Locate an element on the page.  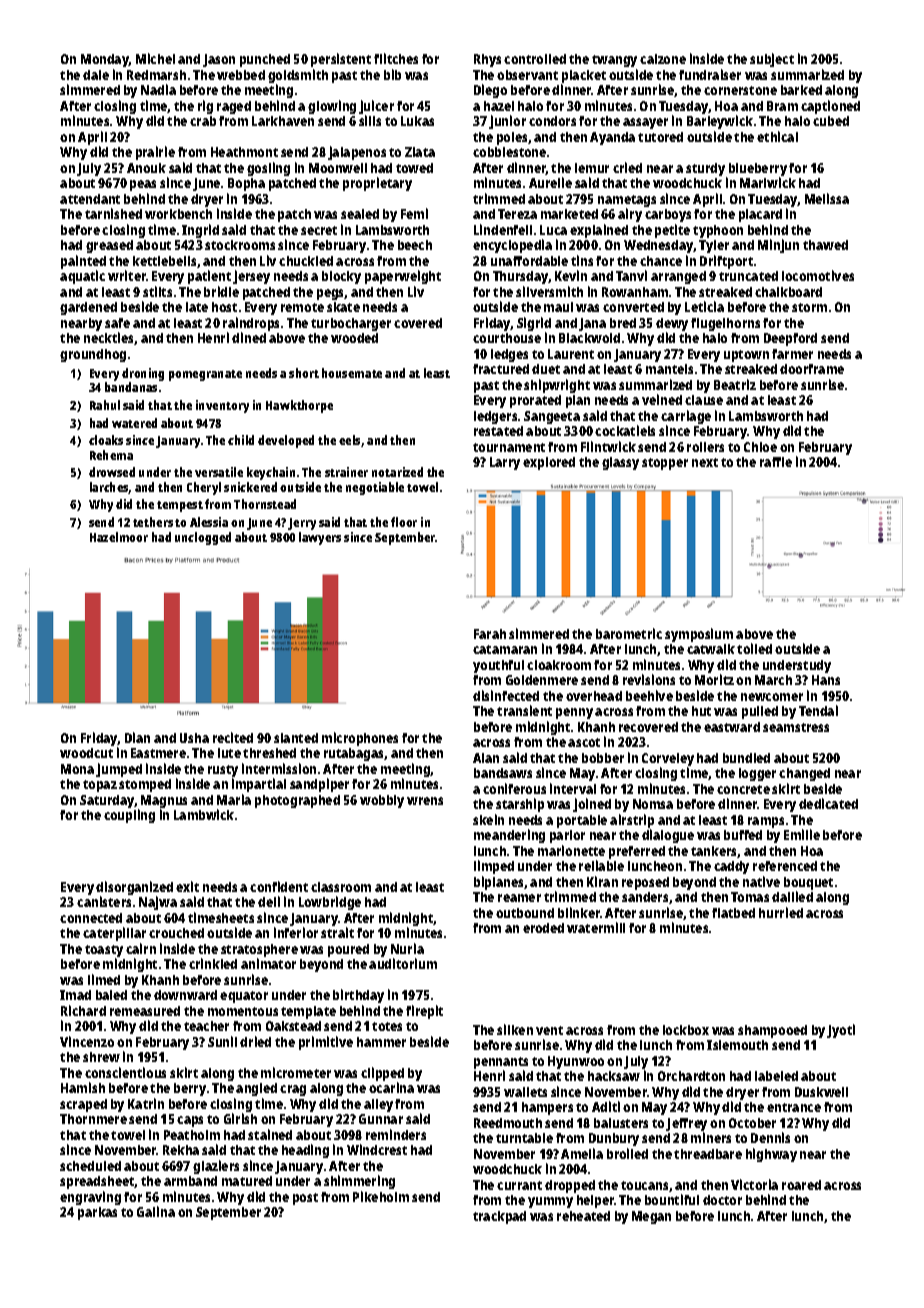
symposium is located at coordinates (699, 635).
